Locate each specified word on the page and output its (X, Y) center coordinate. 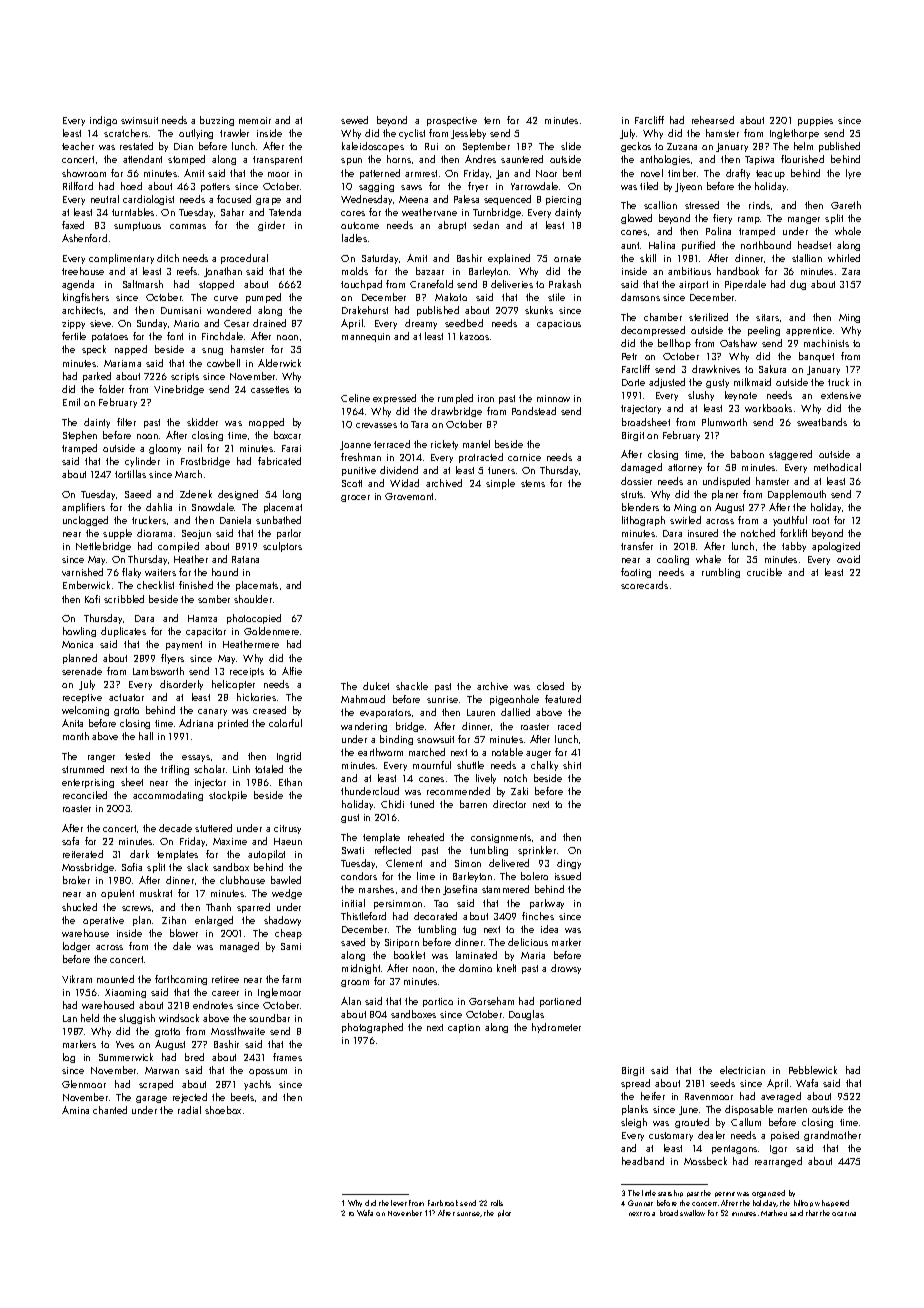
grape (268, 201)
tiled (649, 186)
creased (269, 710)
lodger (76, 947)
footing (636, 573)
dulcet (376, 686)
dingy (569, 864)
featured (563, 699)
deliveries (512, 284)
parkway (547, 904)
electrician (742, 1070)
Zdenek (196, 494)
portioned (560, 1002)
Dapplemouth (797, 495)
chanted (110, 1110)
